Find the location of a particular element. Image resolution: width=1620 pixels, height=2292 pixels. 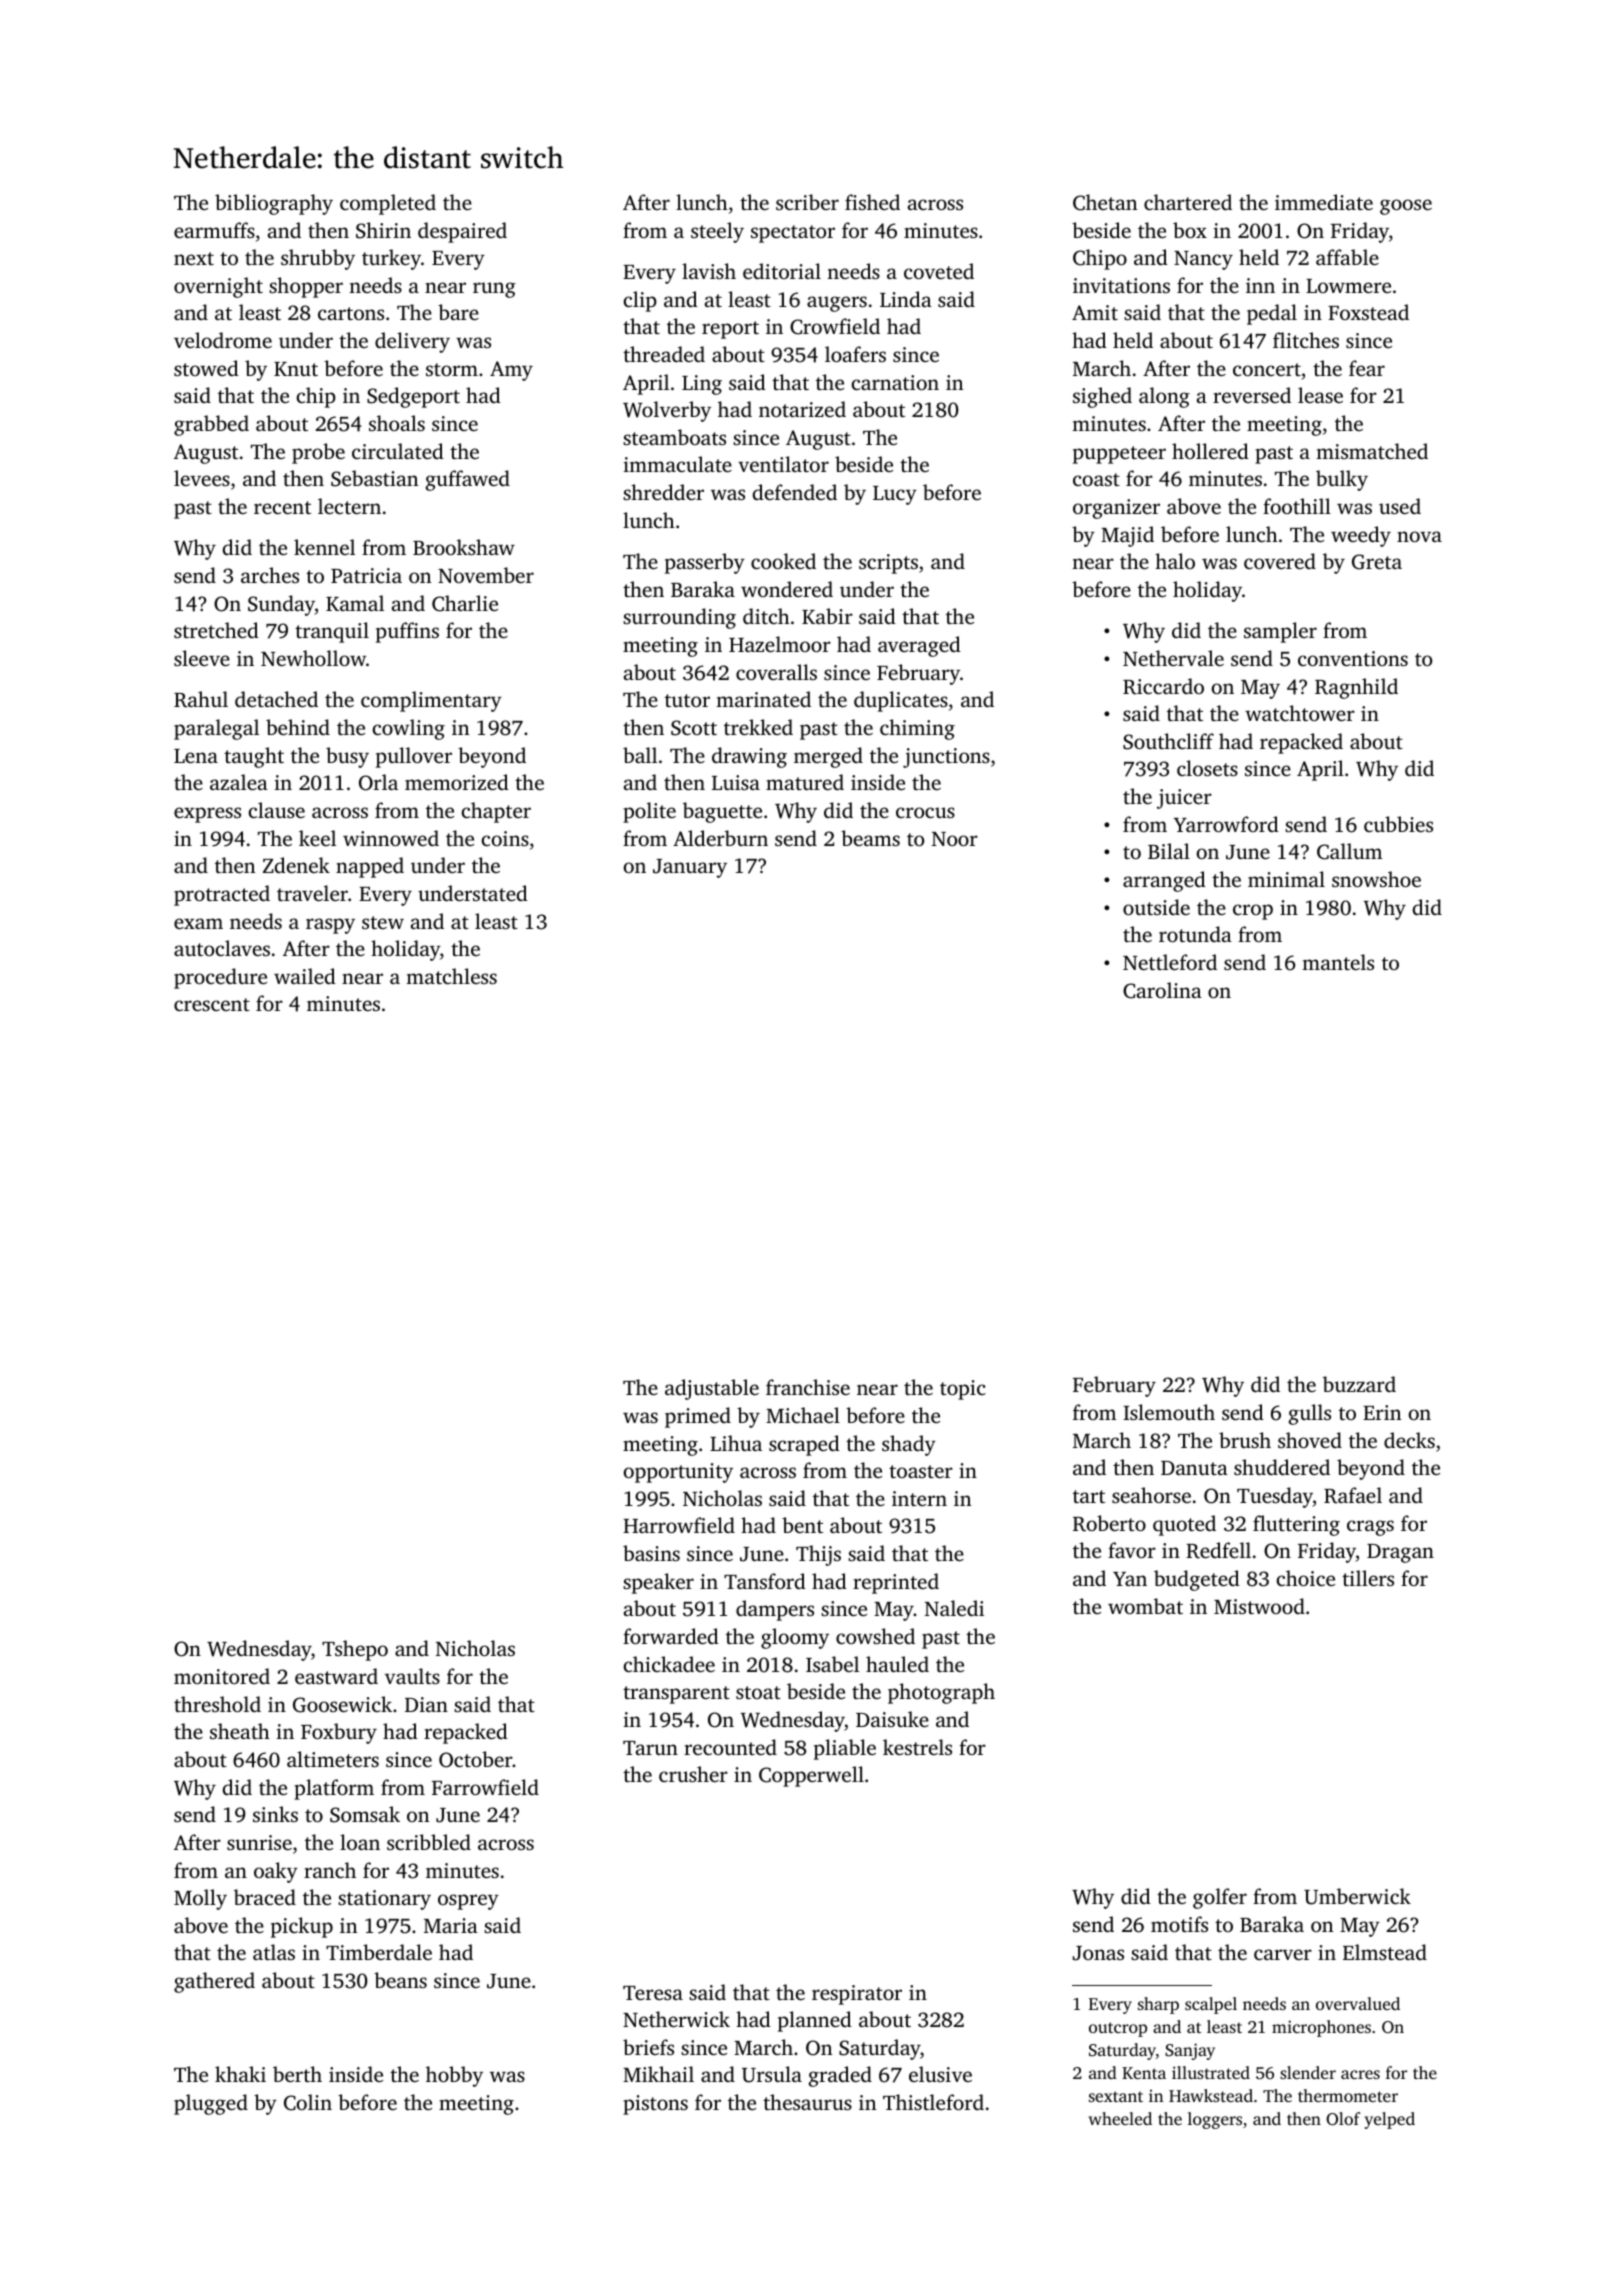

rotunda is located at coordinates (1195, 934).
